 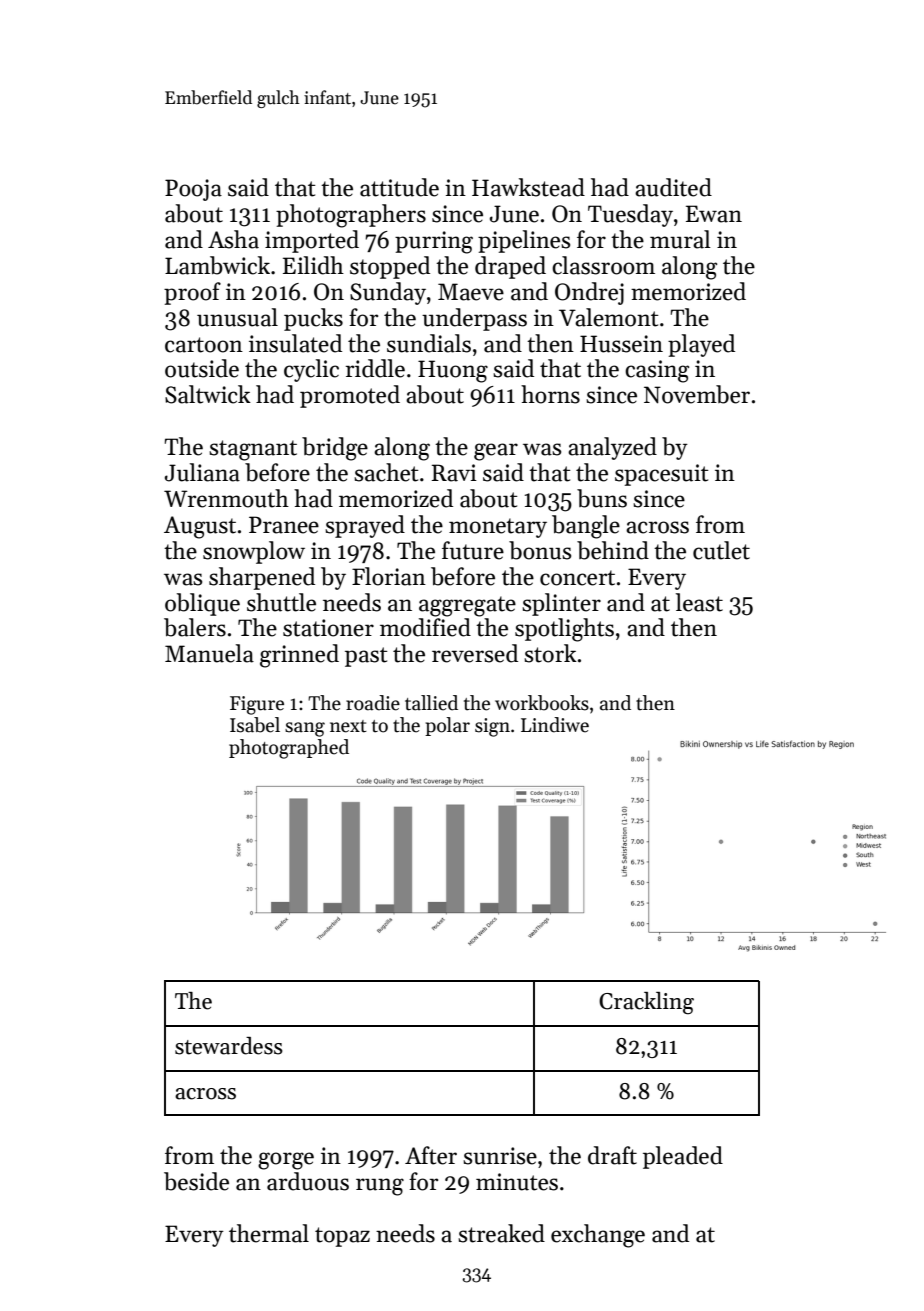 What do you see at coordinates (196, 1181) in the screenshot?
I see `beside` at bounding box center [196, 1181].
